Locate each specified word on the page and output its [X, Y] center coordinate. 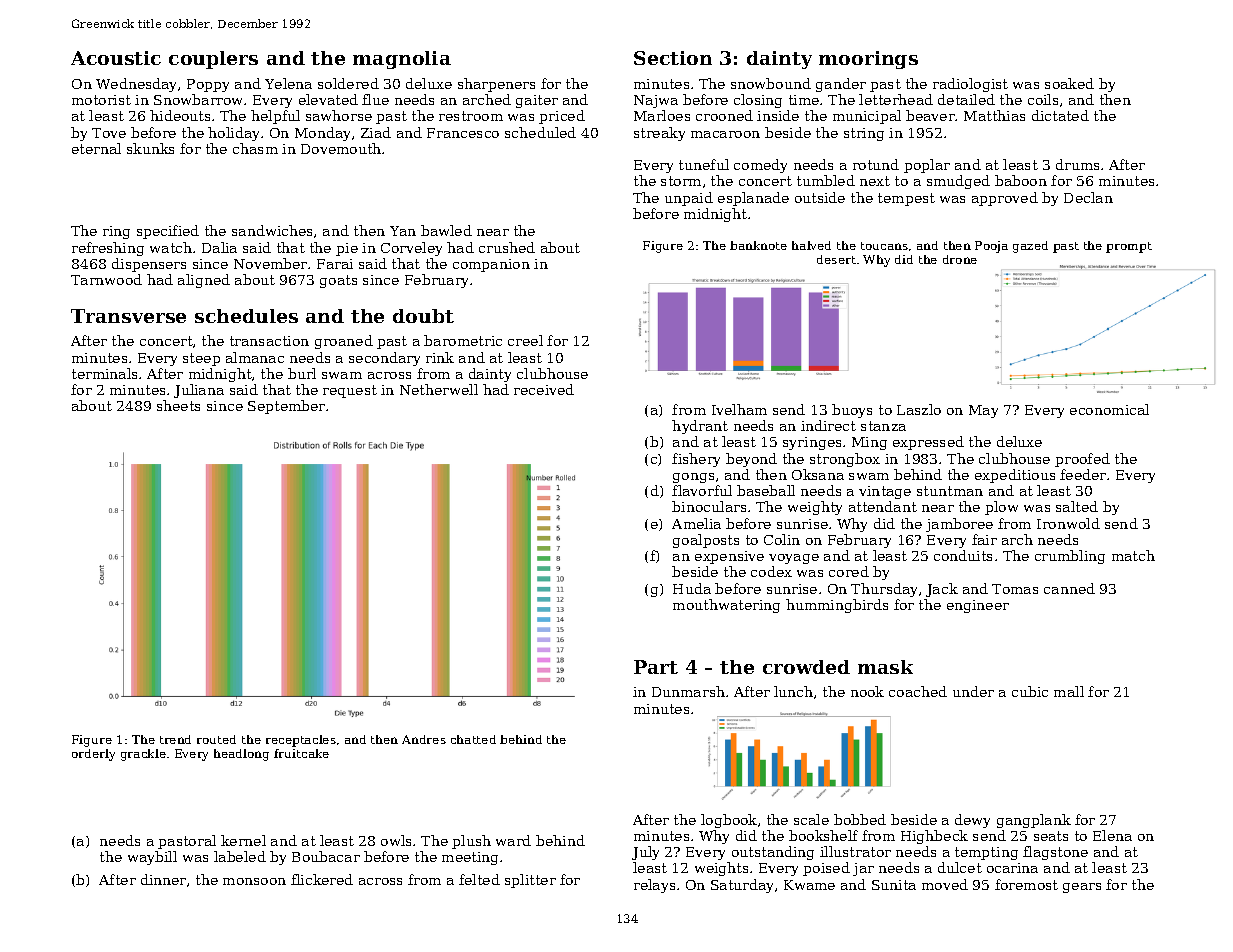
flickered [322, 879]
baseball [766, 490]
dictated [1060, 115]
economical [1109, 409]
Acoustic [116, 58]
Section [673, 58]
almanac [255, 357]
